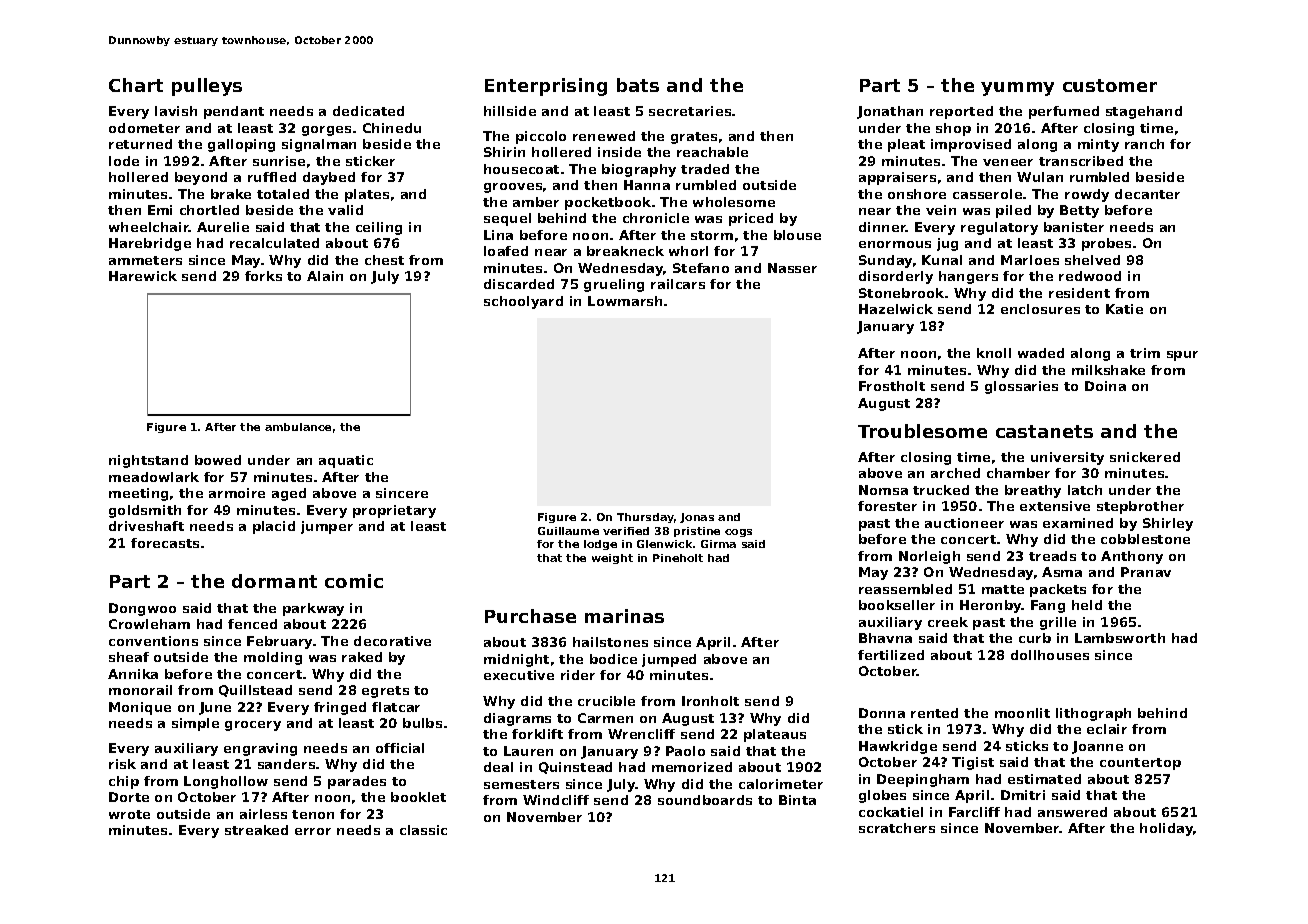 Image resolution: width=1308 pixels, height=924 pixels. Describe the element at coordinates (201, 178) in the screenshot. I see `beyond` at that location.
